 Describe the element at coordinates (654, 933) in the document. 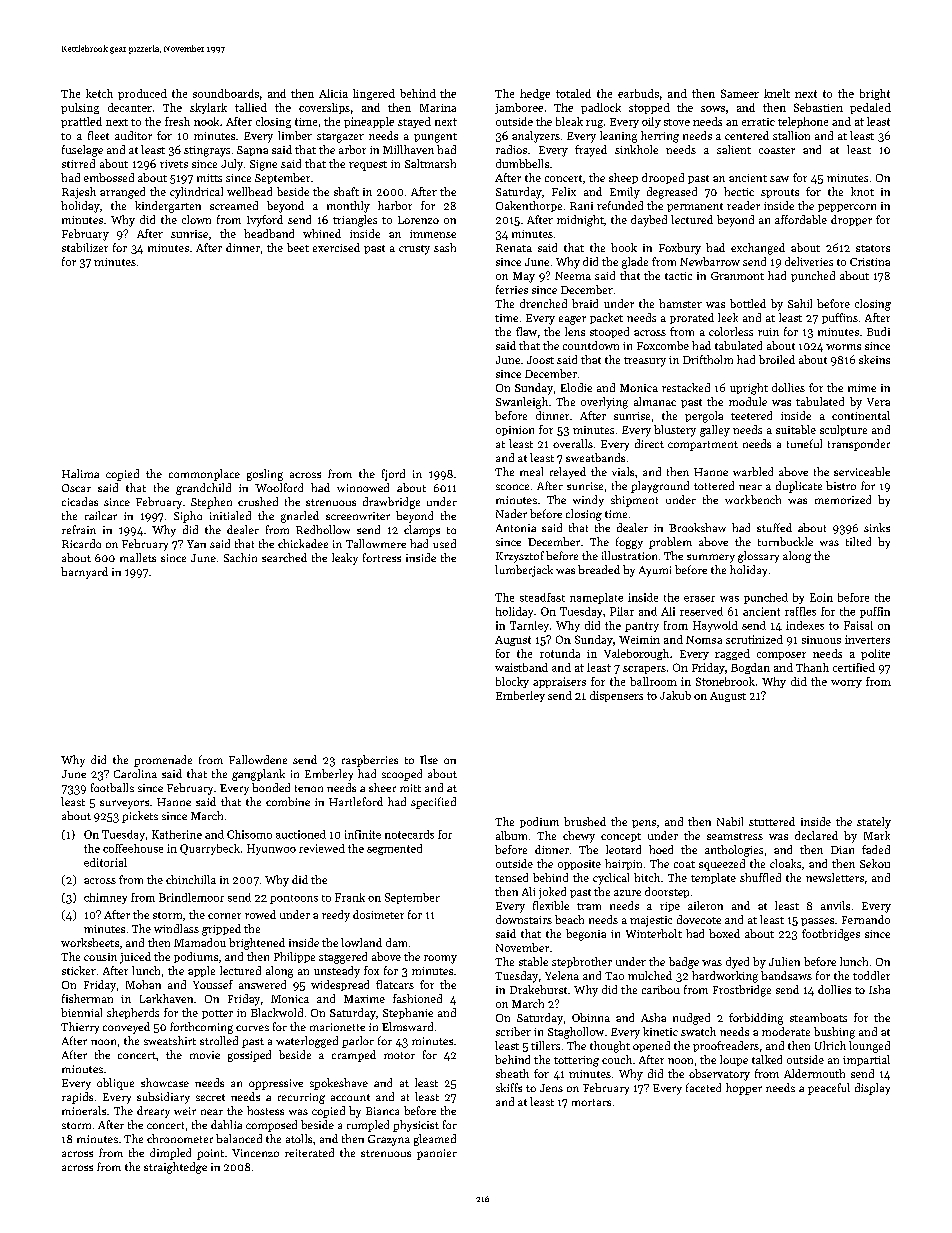

I see `Winterholt` at that location.
